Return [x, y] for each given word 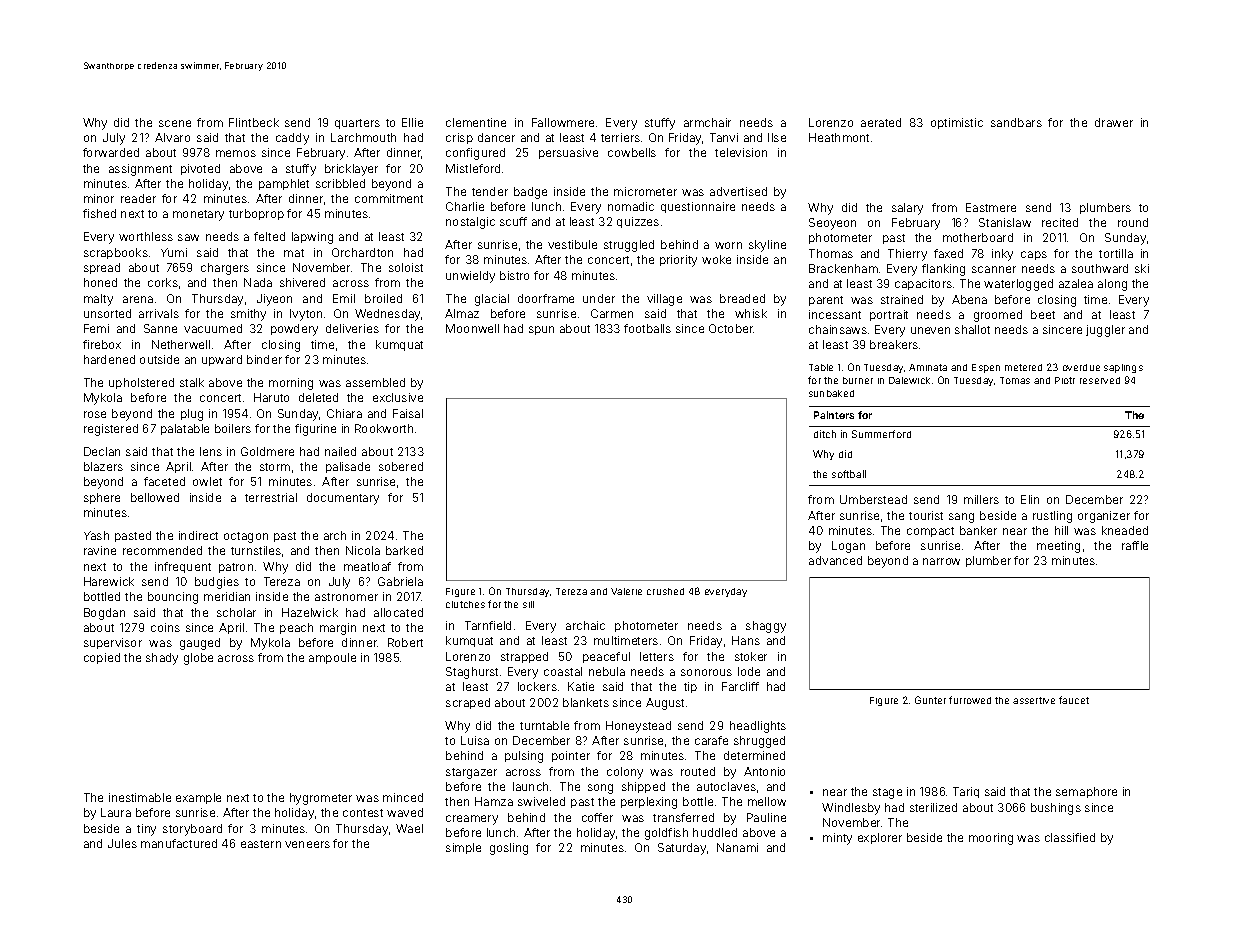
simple [463, 848]
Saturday [682, 849]
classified [1070, 837]
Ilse [777, 137]
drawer [1114, 122]
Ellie [412, 122]
